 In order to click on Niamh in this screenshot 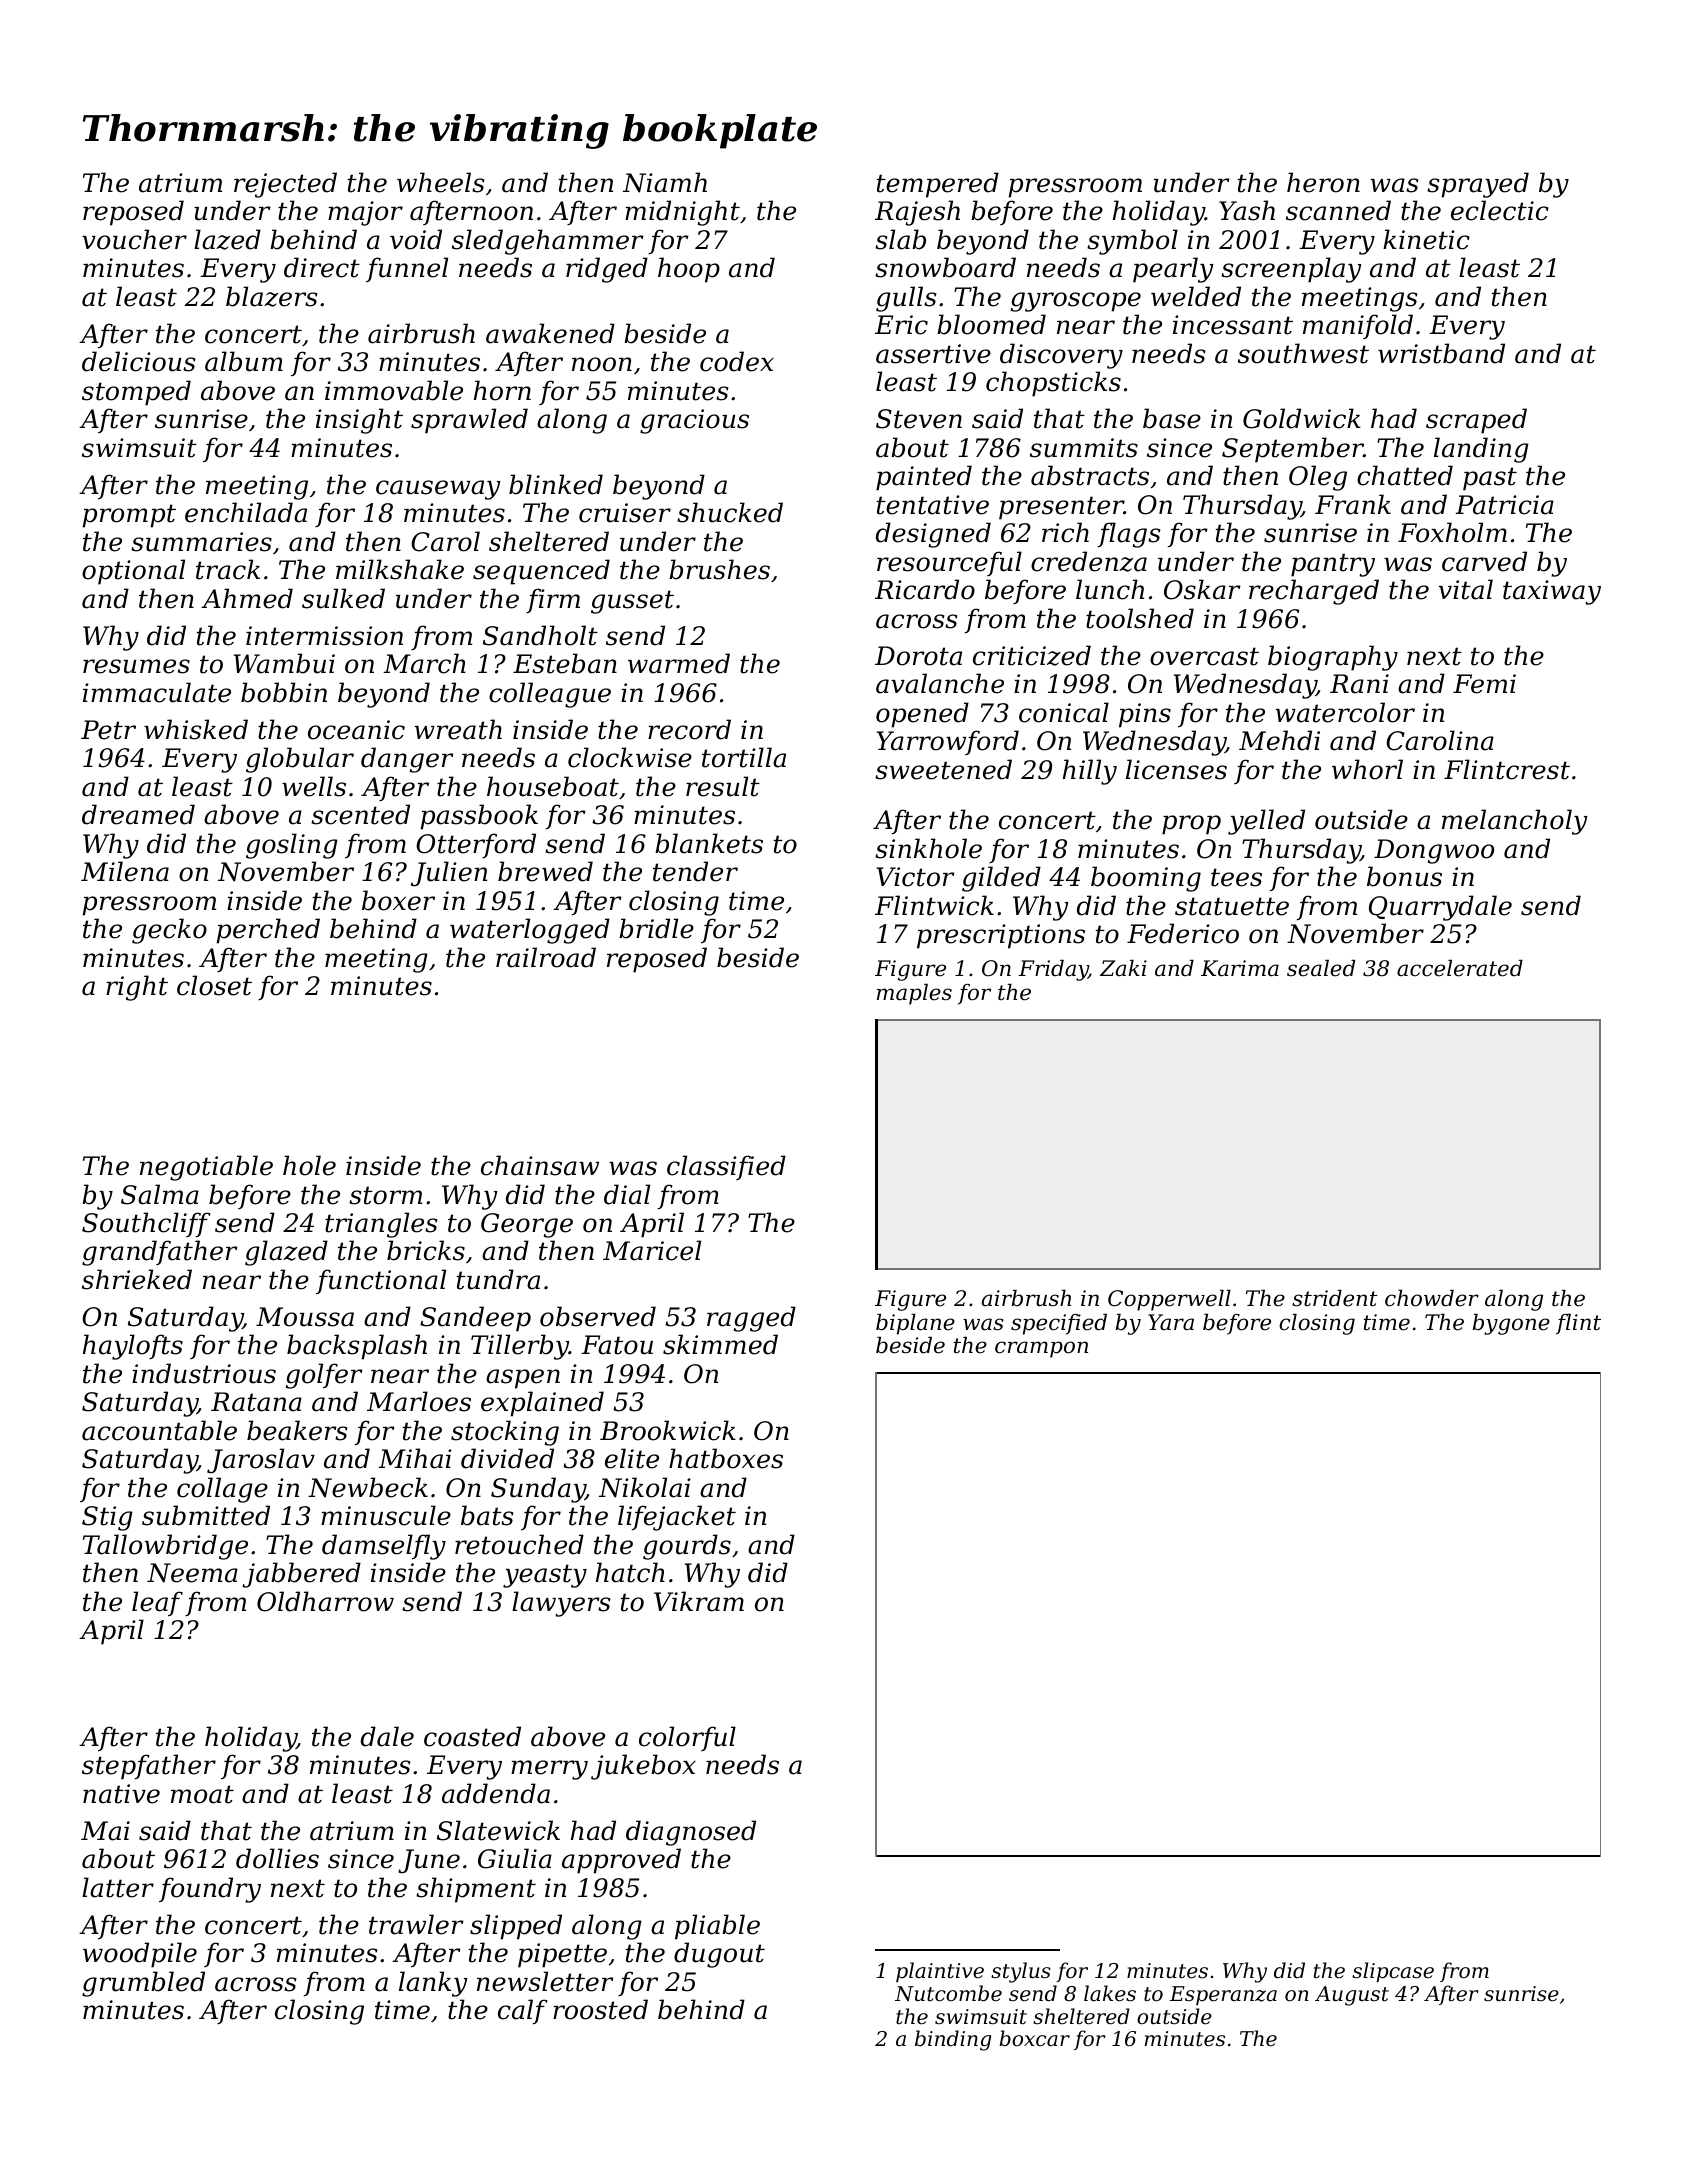, I will do `click(665, 182)`.
